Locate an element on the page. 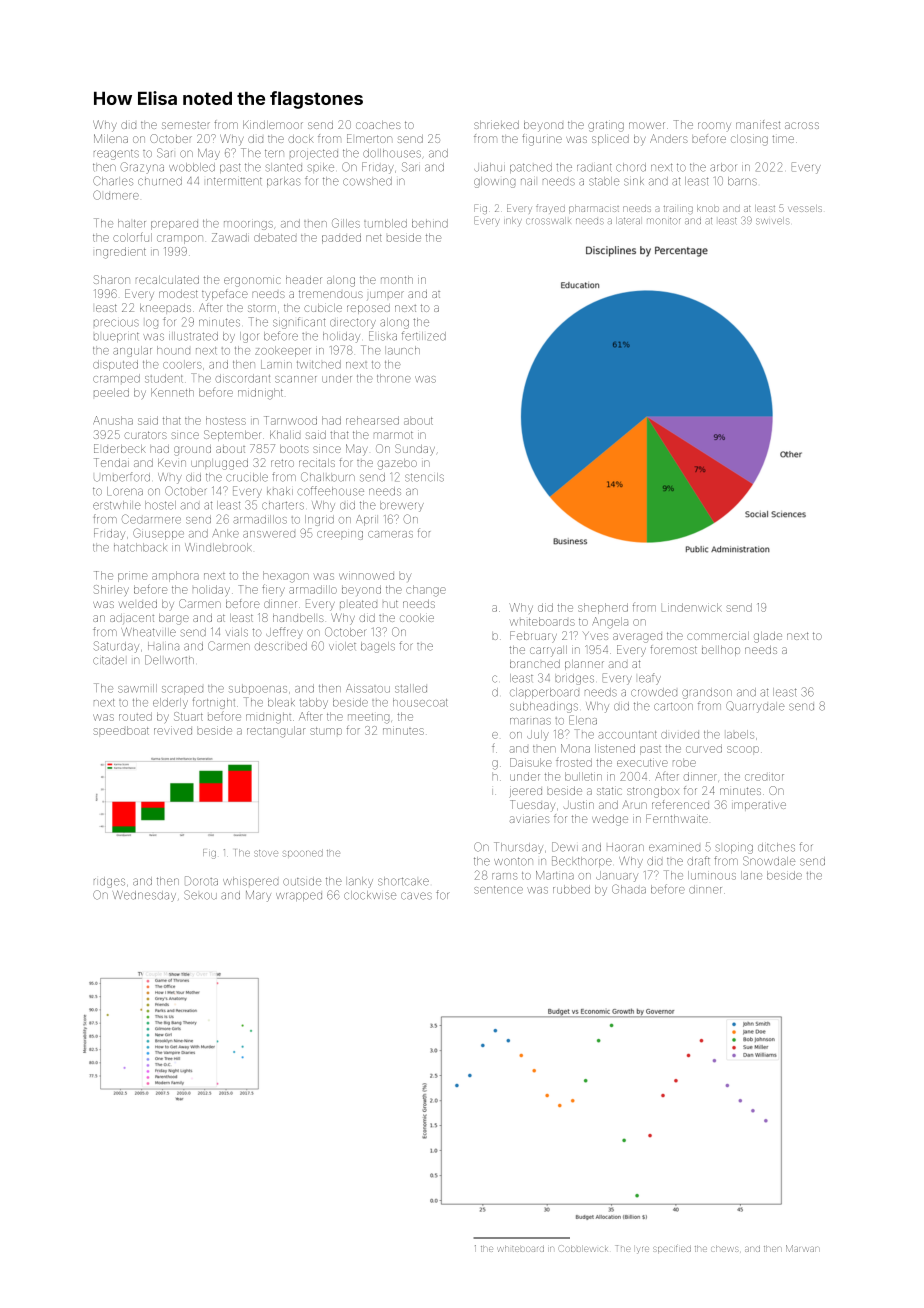  welded is located at coordinates (138, 604).
